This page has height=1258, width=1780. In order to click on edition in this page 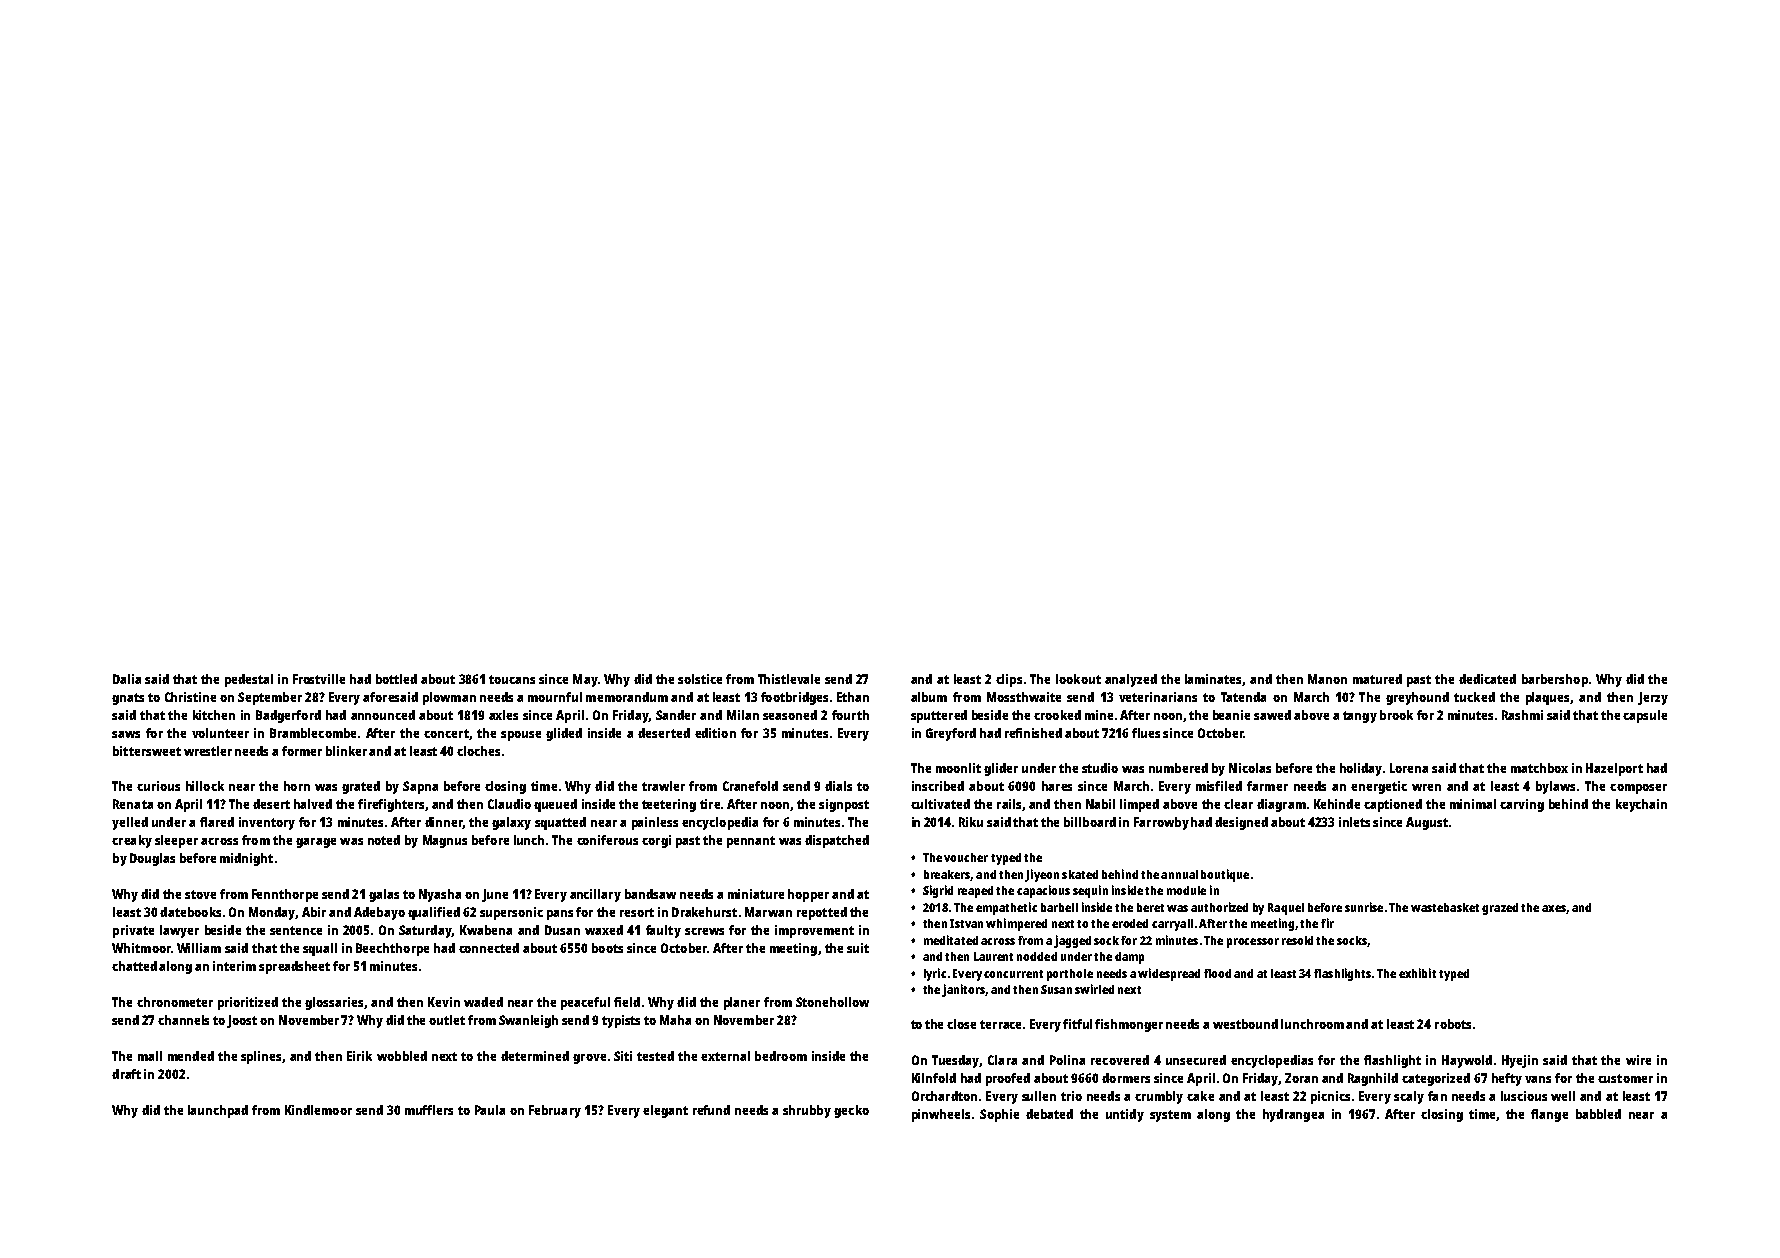, I will do `click(715, 733)`.
